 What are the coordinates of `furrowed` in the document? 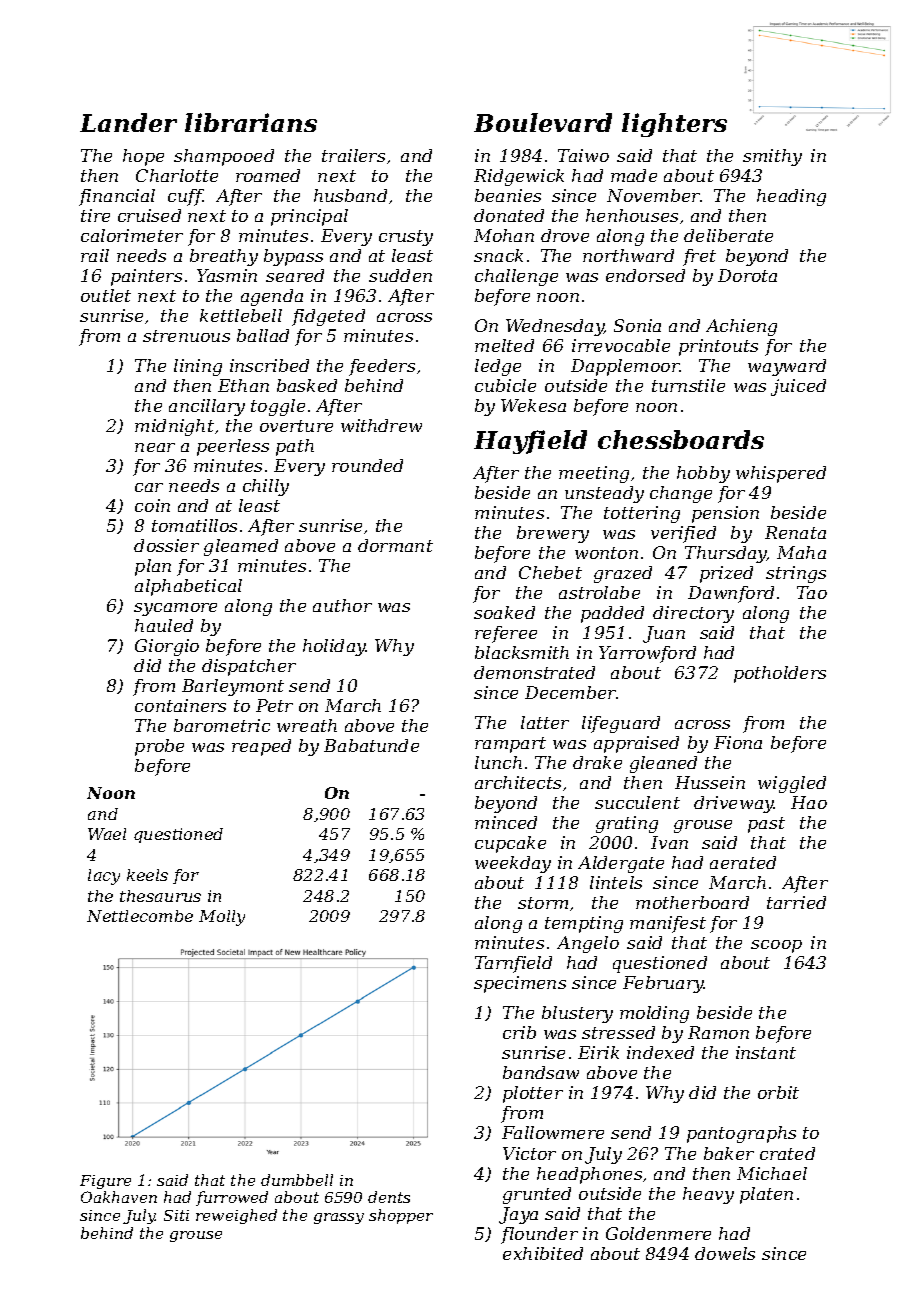 It's located at (232, 1198).
